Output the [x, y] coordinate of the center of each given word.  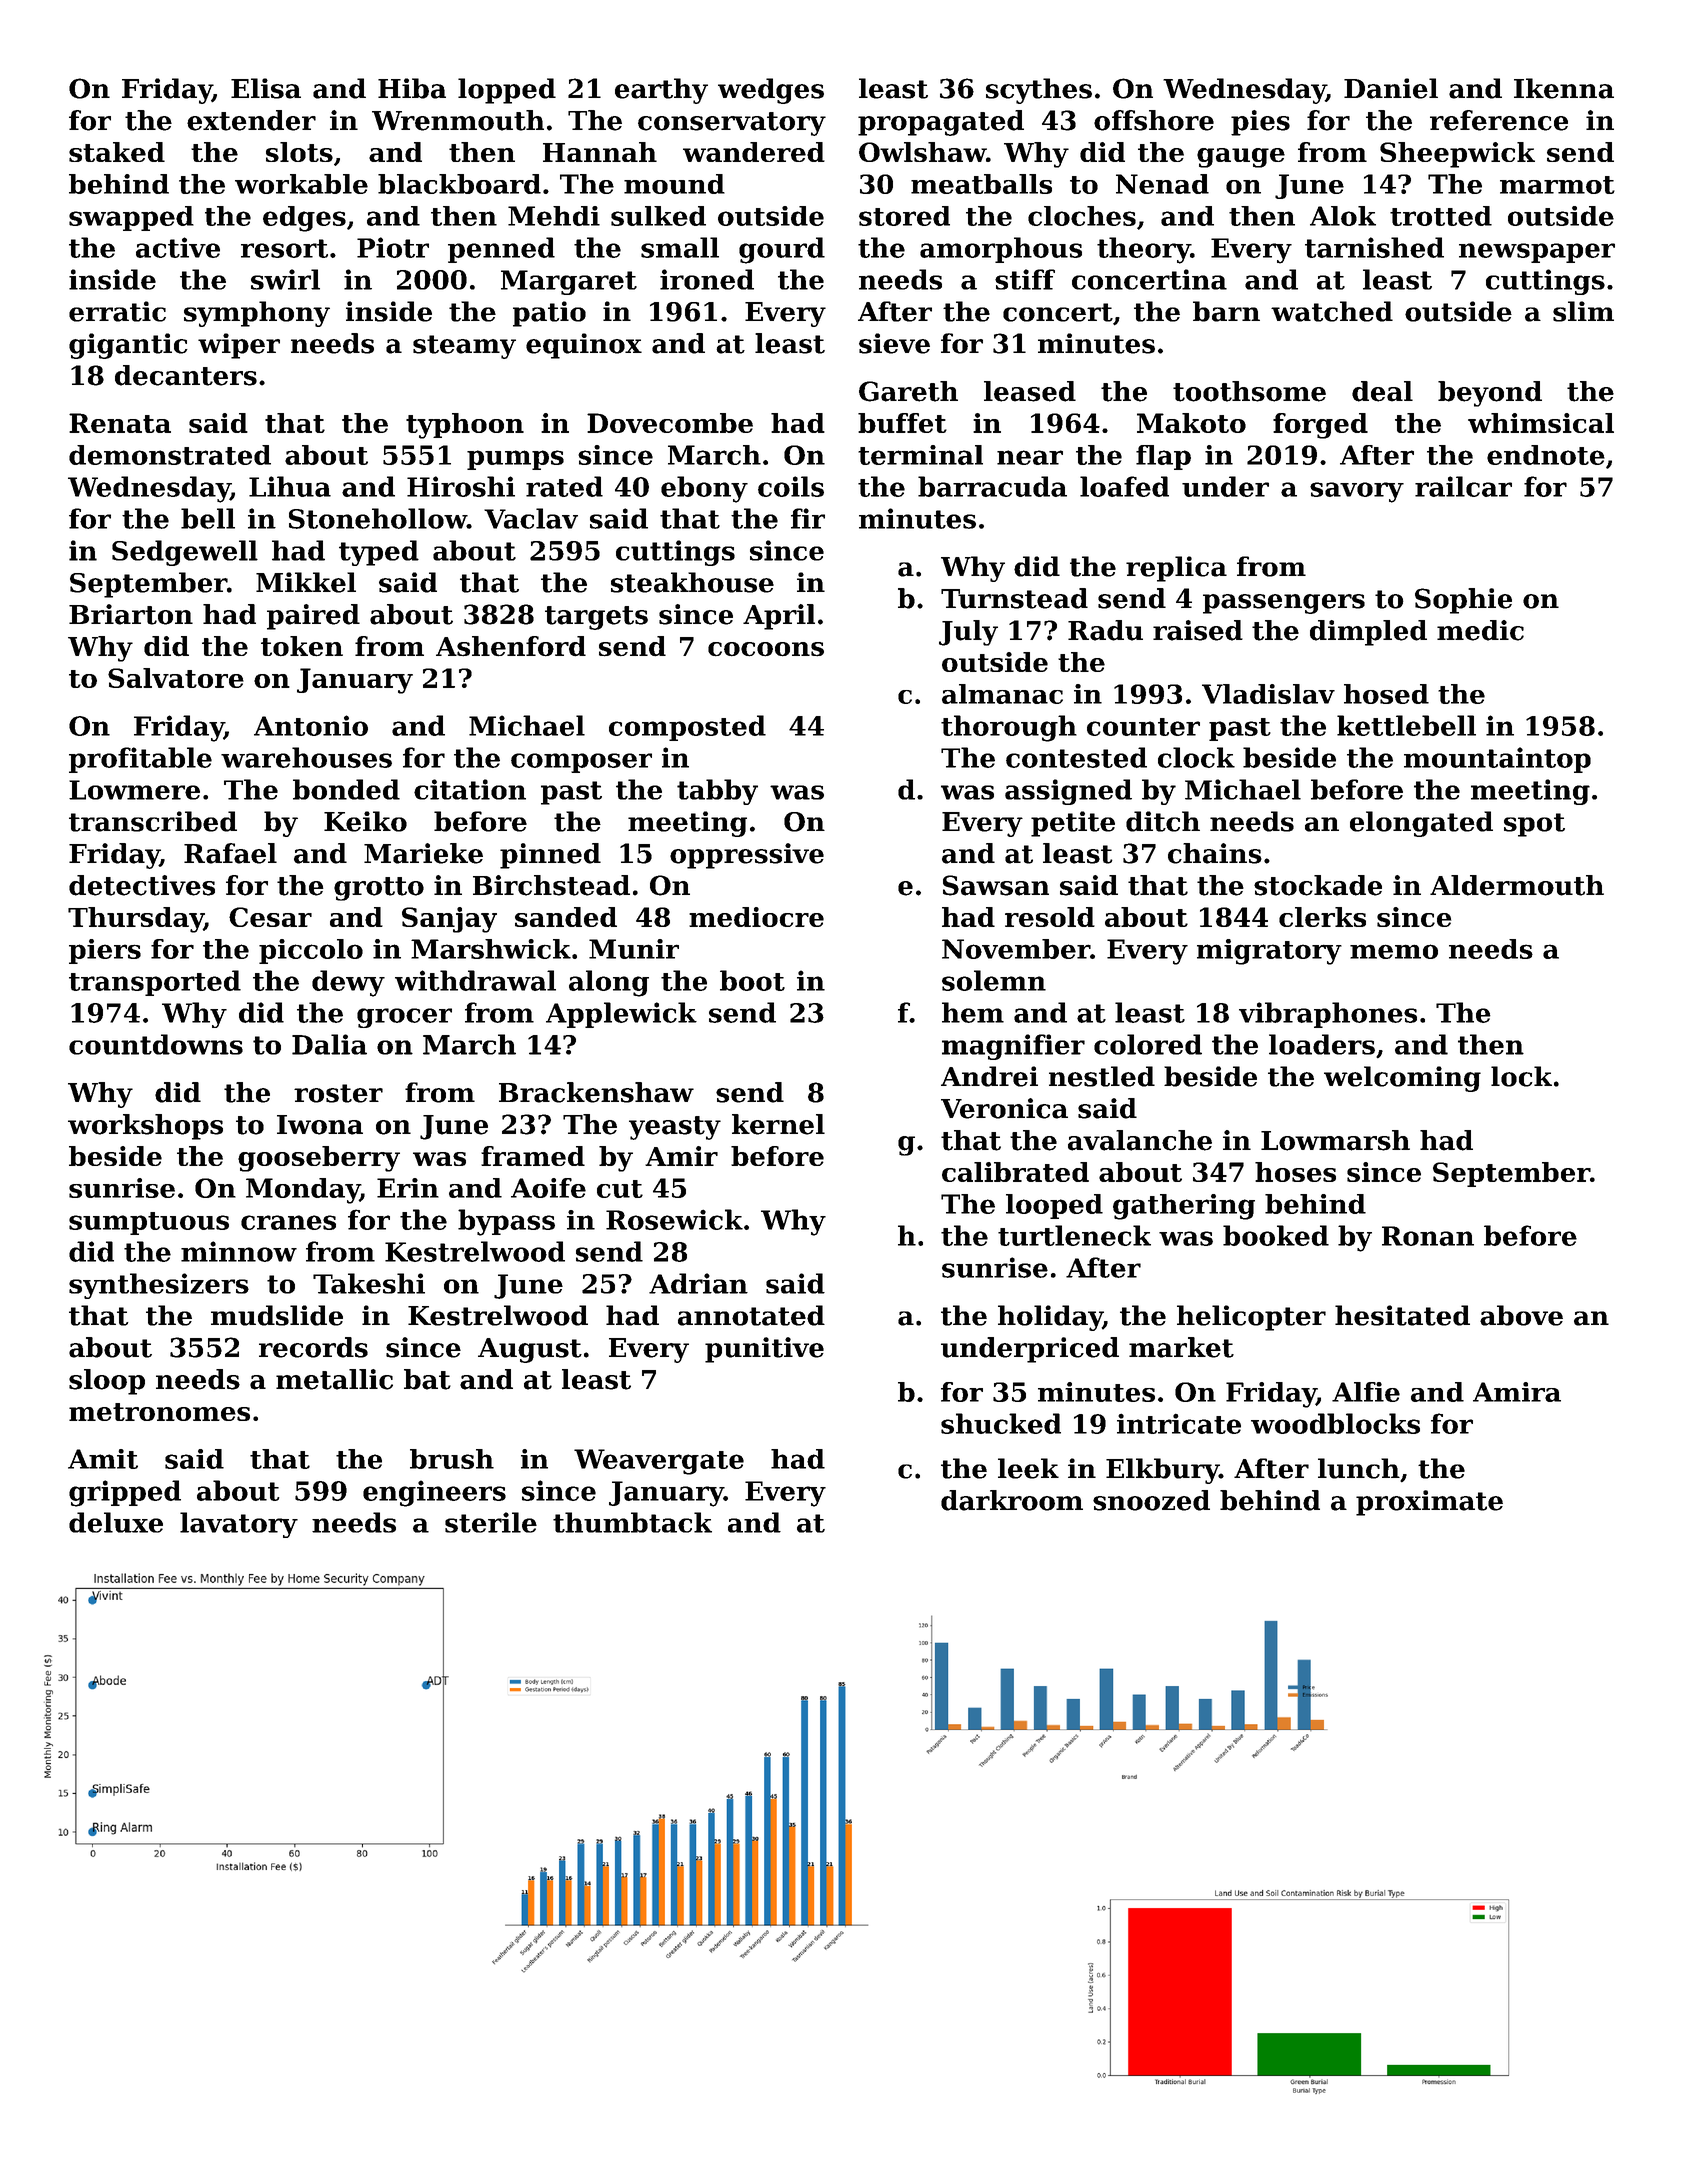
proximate [1429, 1503]
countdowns [156, 1044]
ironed [707, 279]
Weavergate [659, 1462]
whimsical [1541, 423]
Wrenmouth [458, 120]
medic [1480, 630]
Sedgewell [185, 553]
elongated [1421, 824]
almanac [1002, 694]
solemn [994, 980]
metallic [334, 1379]
